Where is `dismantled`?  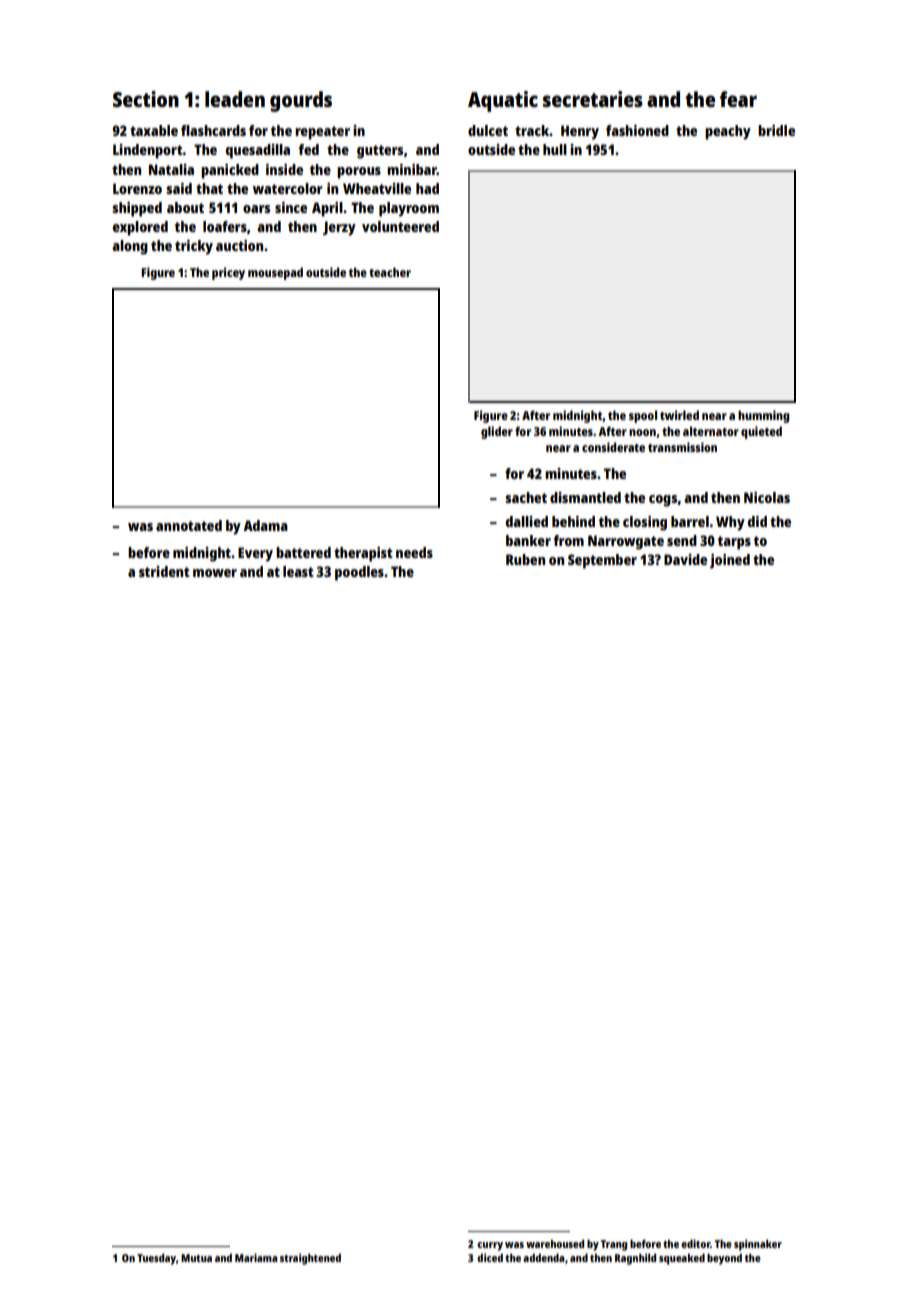
dismantled is located at coordinates (585, 497).
